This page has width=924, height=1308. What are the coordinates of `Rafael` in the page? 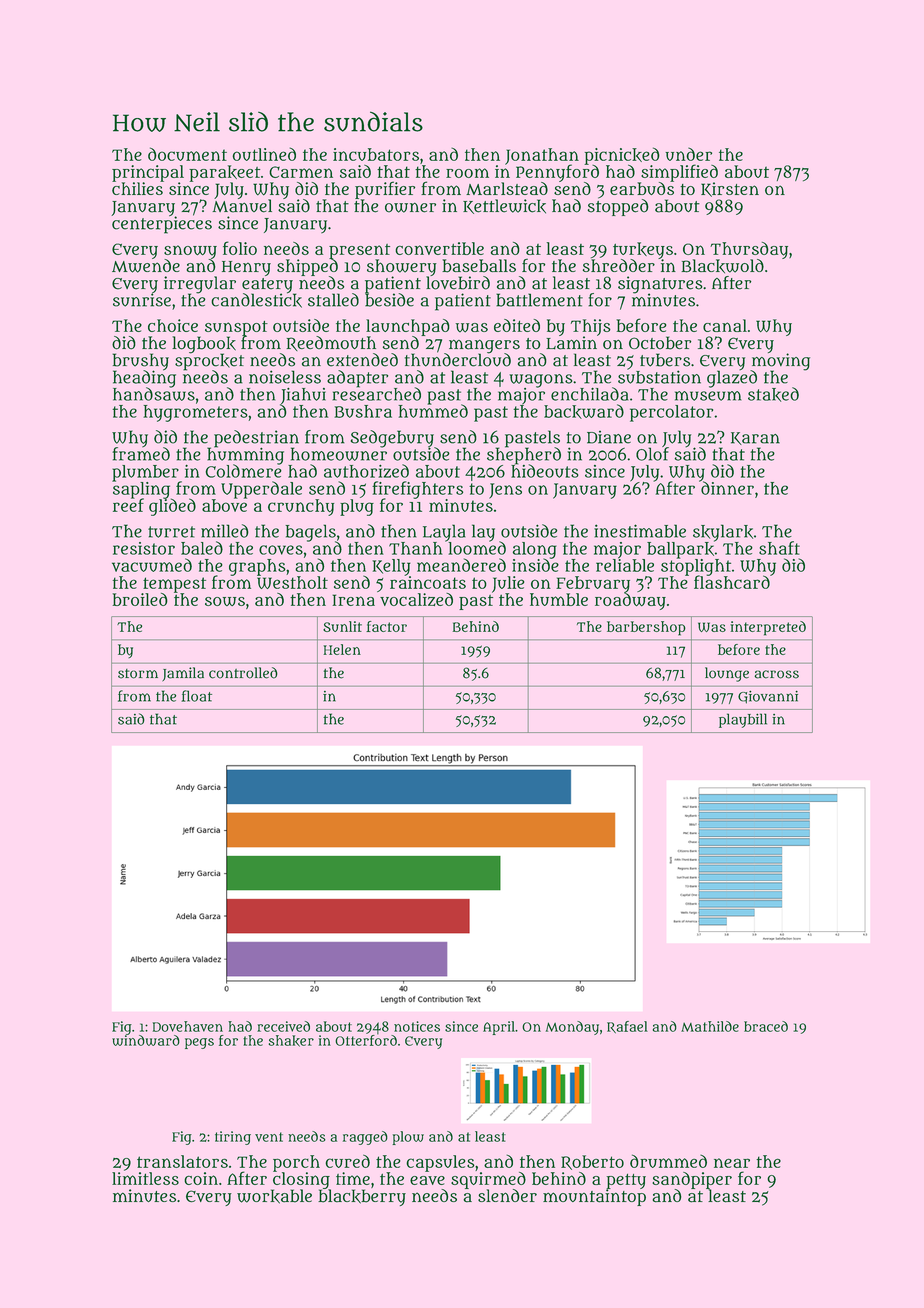 It's located at (627, 1027).
